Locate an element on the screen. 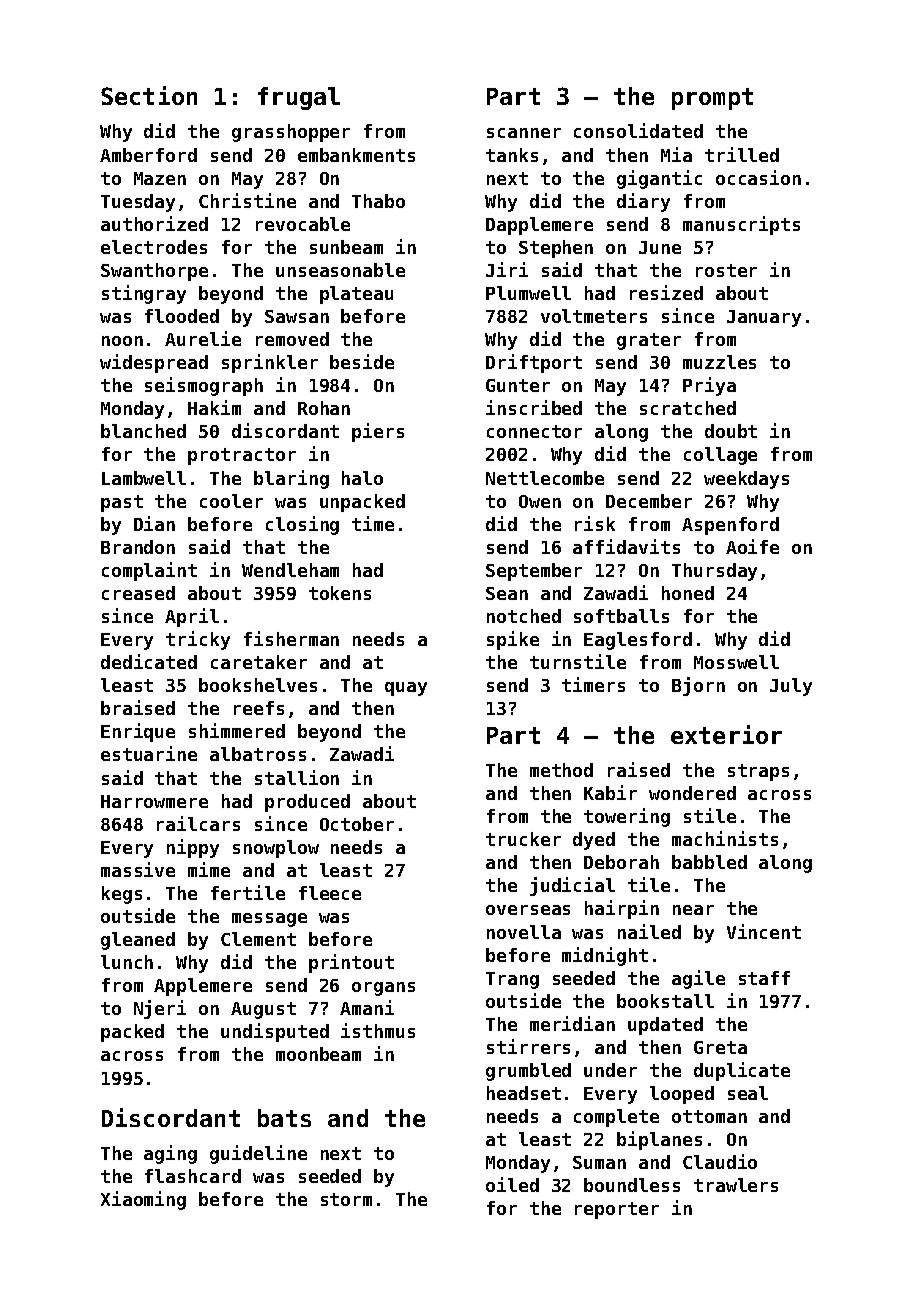 The image size is (924, 1311). January is located at coordinates (764, 318).
